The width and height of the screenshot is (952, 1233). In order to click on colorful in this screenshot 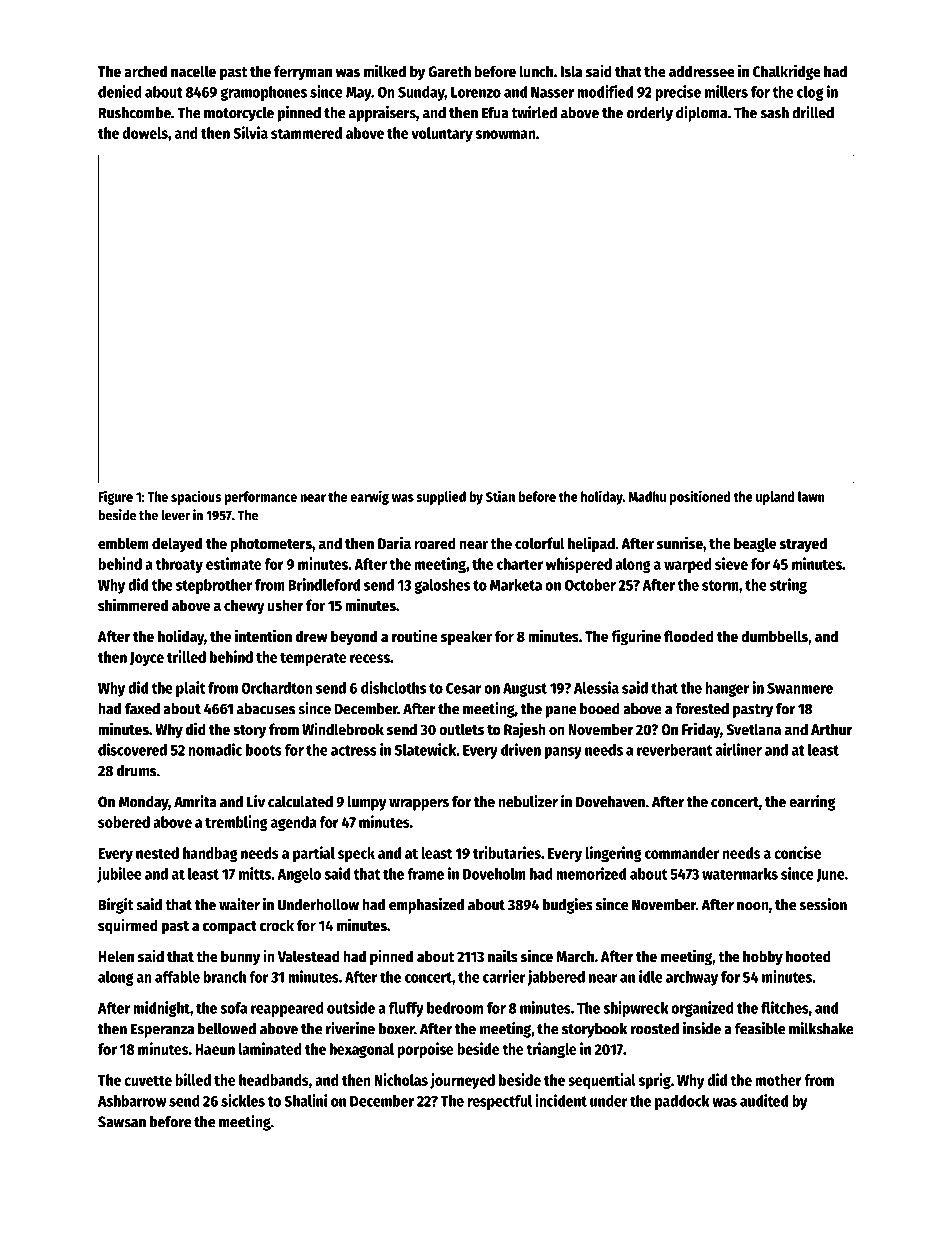, I will do `click(540, 543)`.
